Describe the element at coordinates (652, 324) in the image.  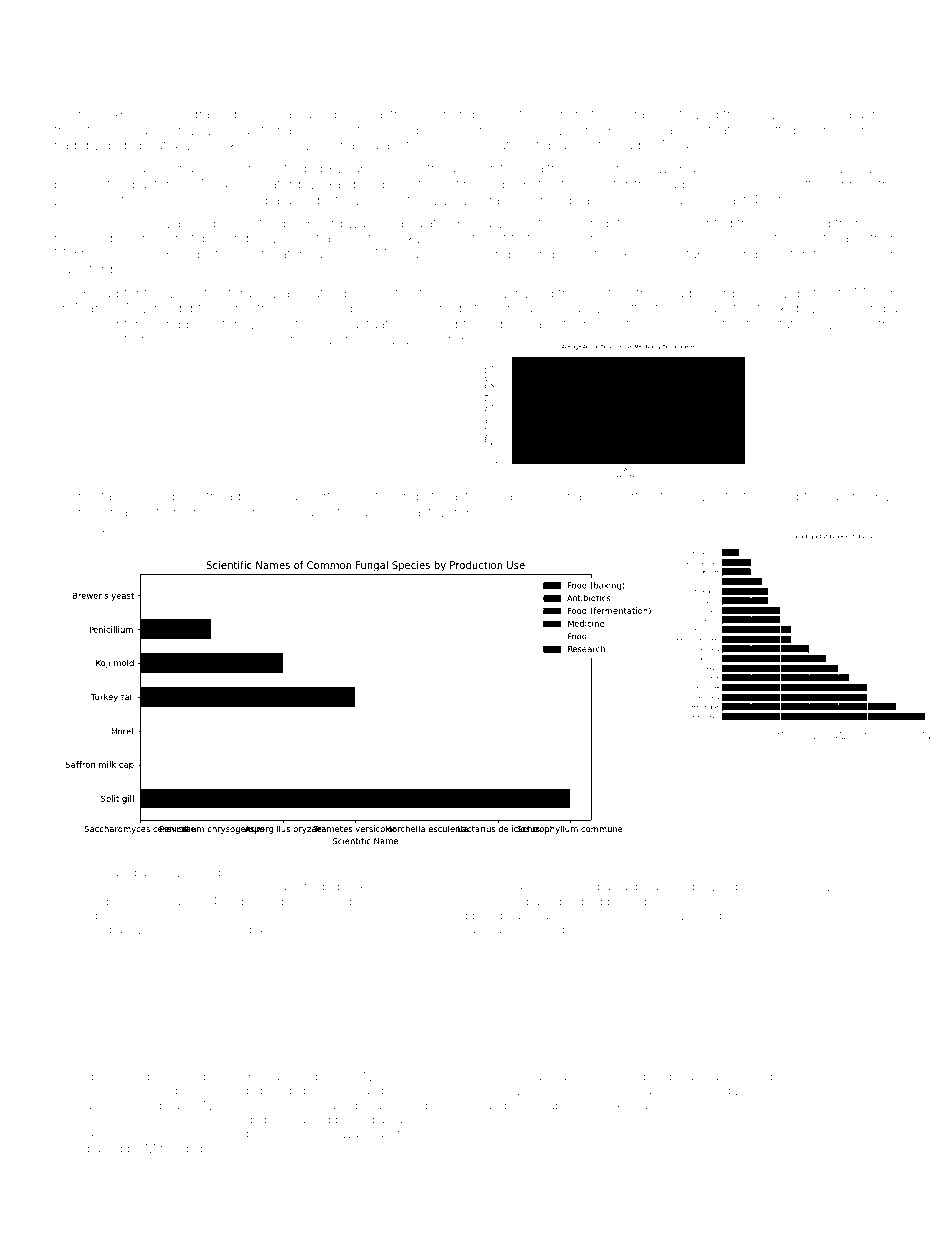
I see `dined` at that location.
